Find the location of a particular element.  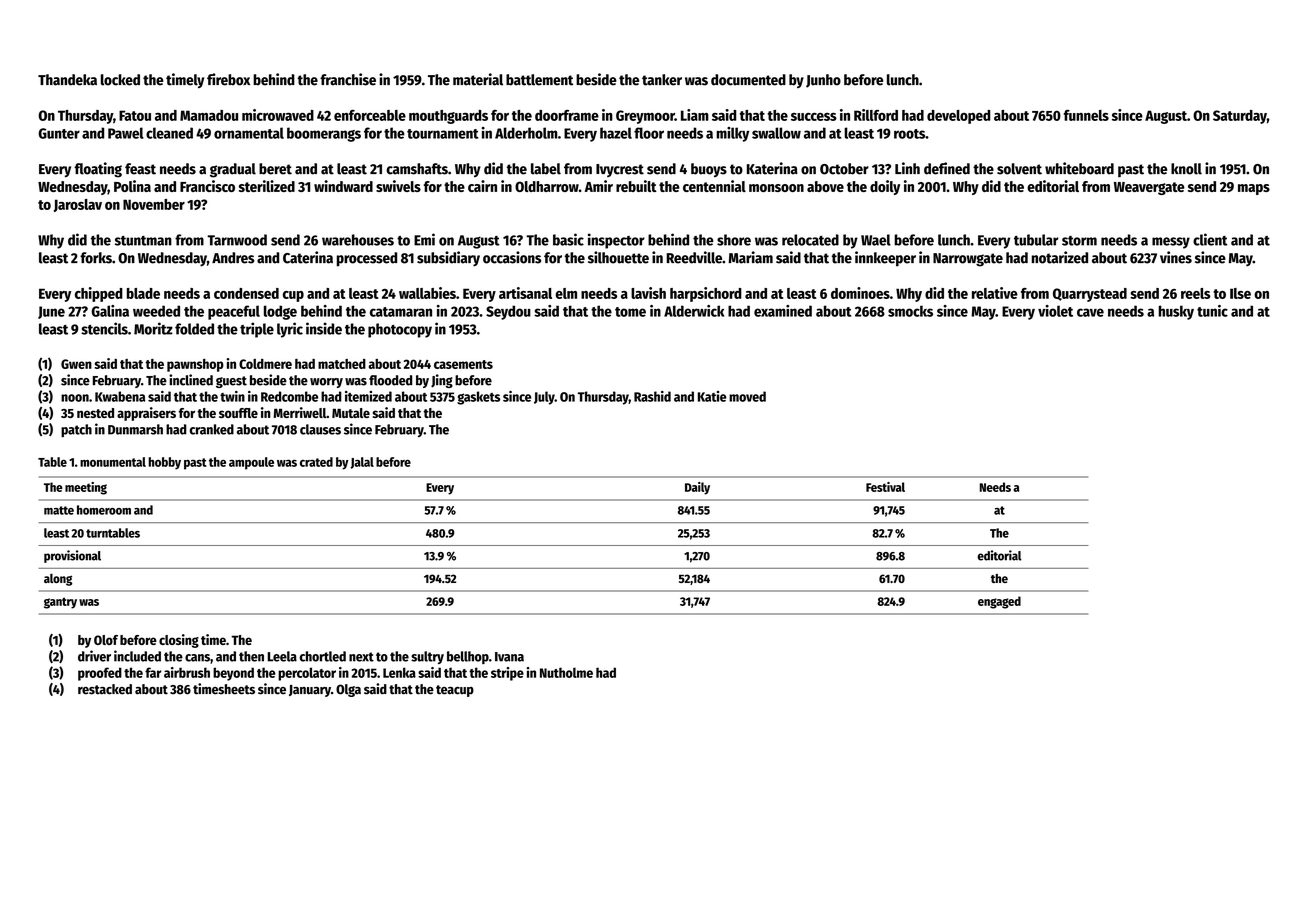

Nutholme is located at coordinates (566, 672).
